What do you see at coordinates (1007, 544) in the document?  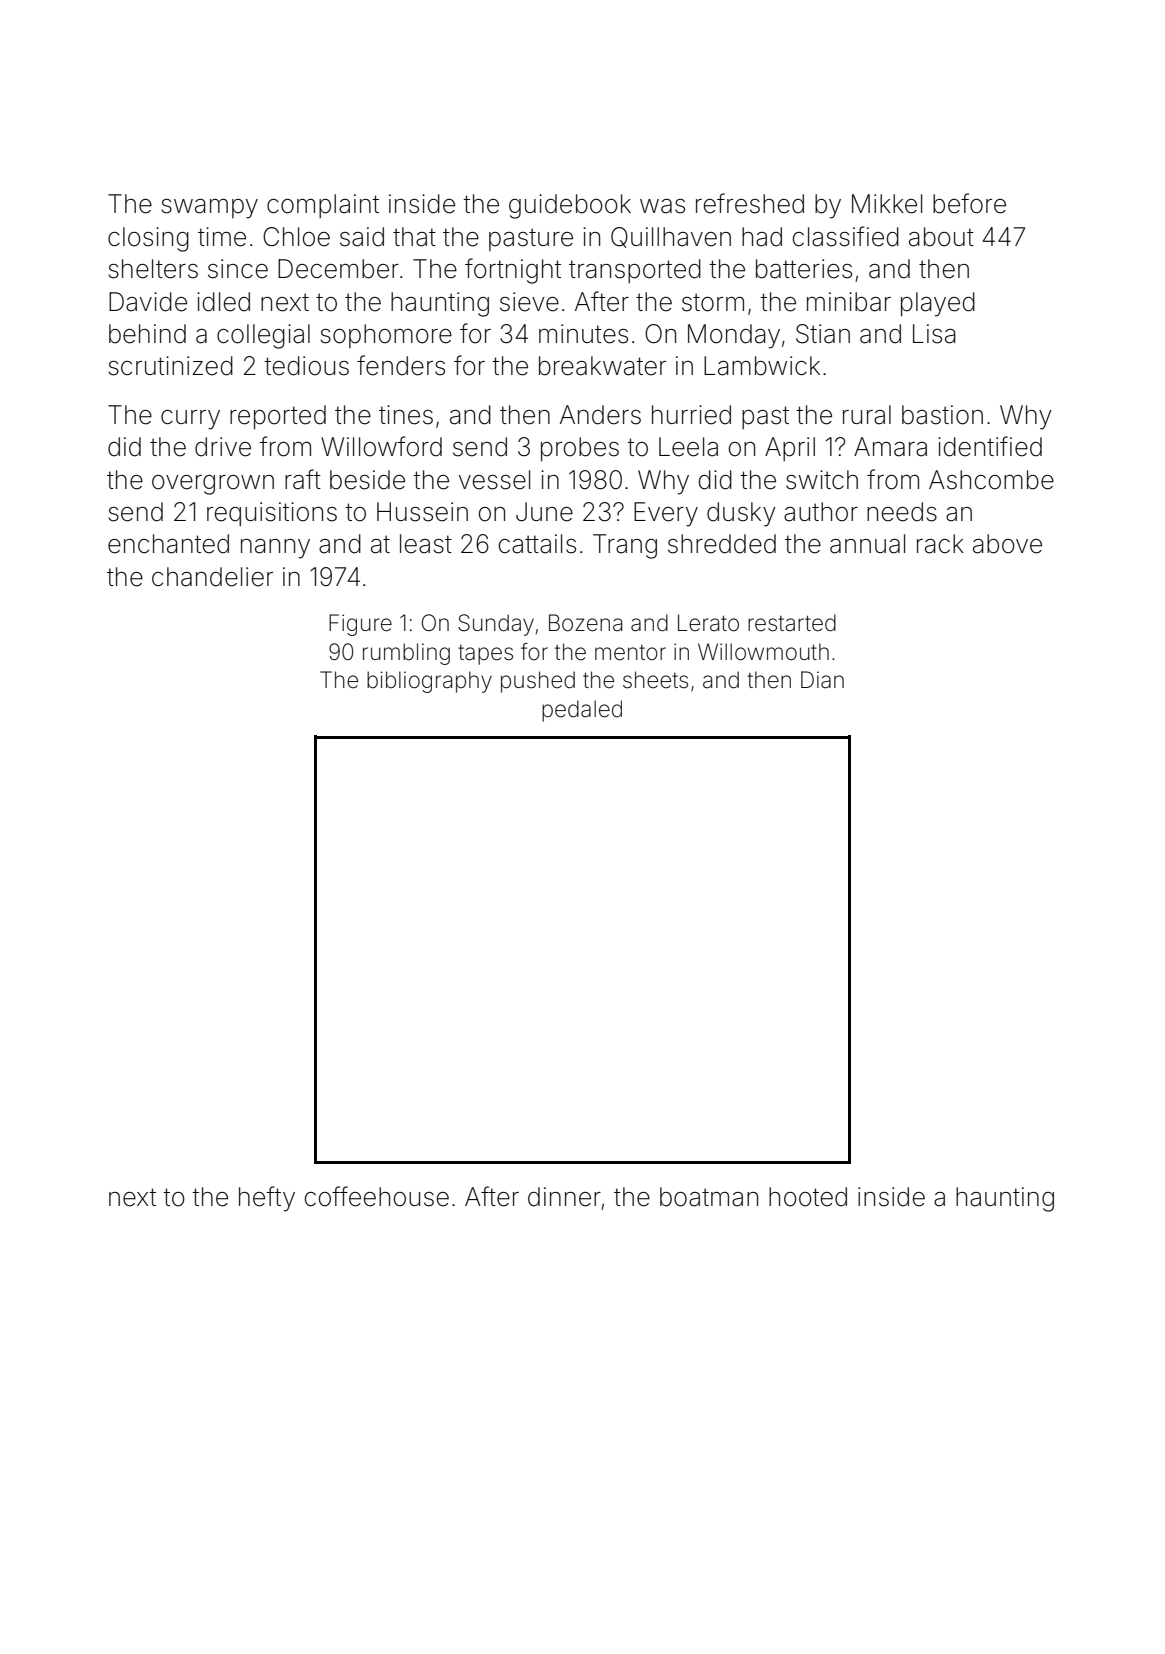 I see `above` at bounding box center [1007, 544].
